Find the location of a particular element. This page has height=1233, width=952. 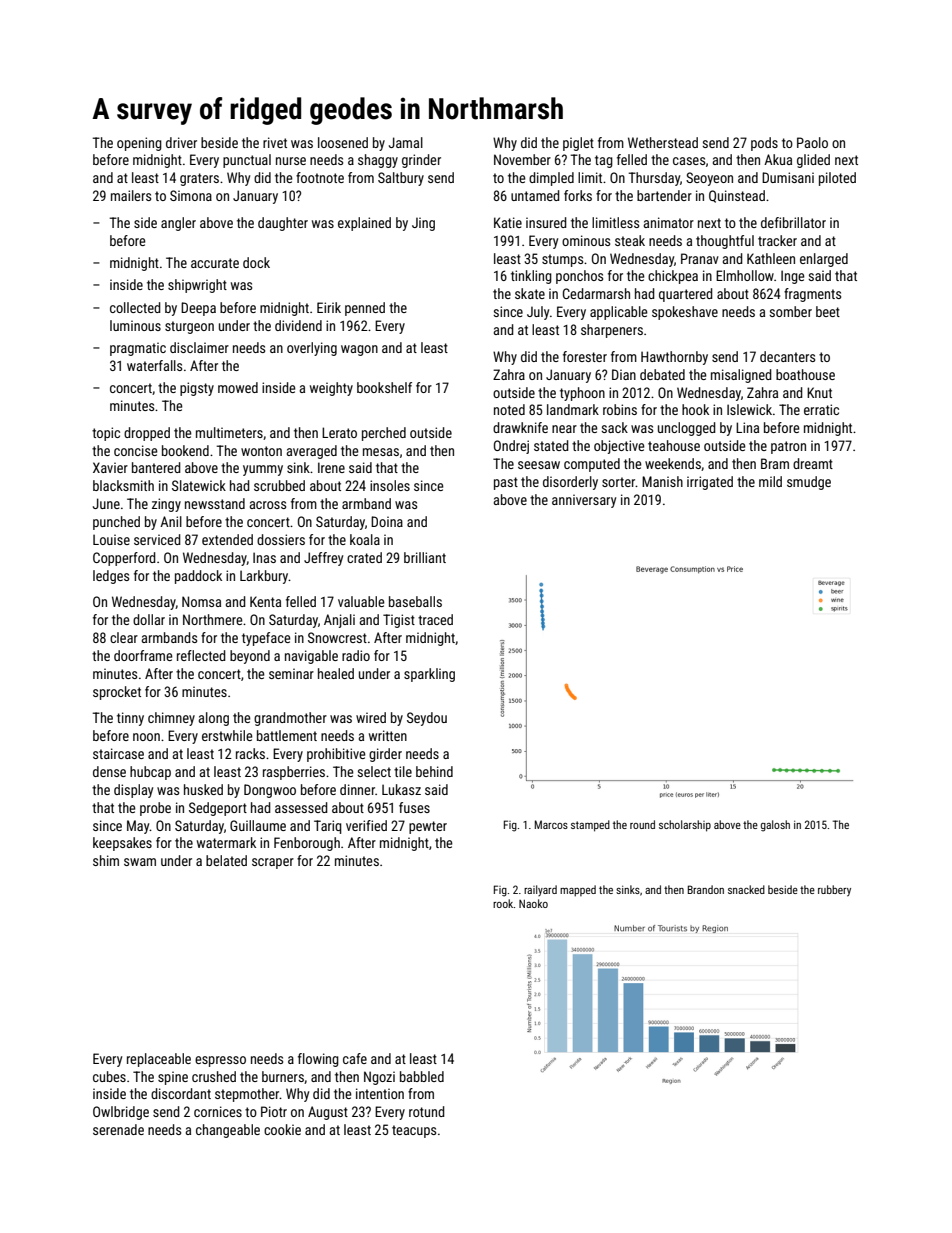

rotund is located at coordinates (427, 1111).
